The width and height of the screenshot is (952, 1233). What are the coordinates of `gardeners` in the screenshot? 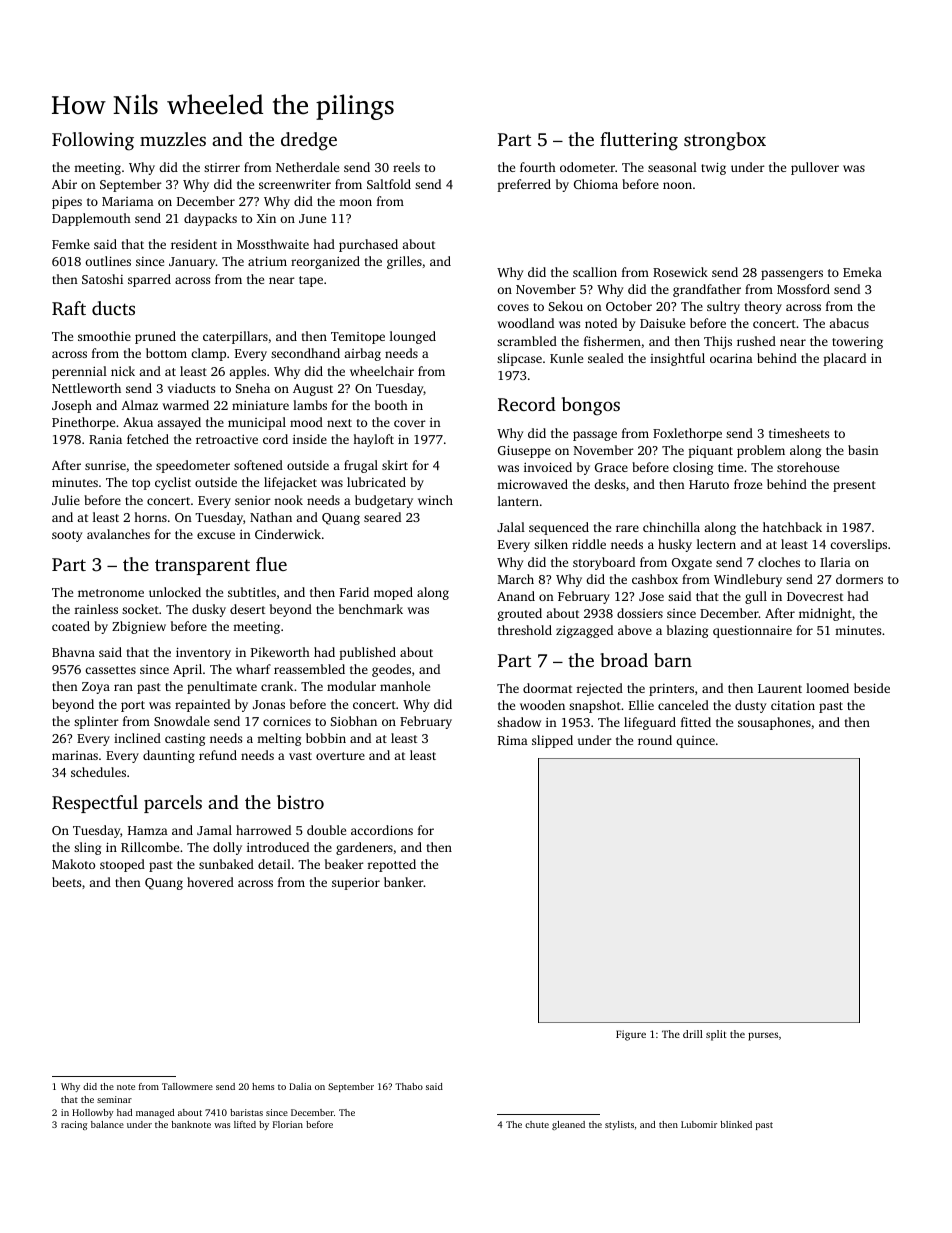 It's located at (364, 848).
